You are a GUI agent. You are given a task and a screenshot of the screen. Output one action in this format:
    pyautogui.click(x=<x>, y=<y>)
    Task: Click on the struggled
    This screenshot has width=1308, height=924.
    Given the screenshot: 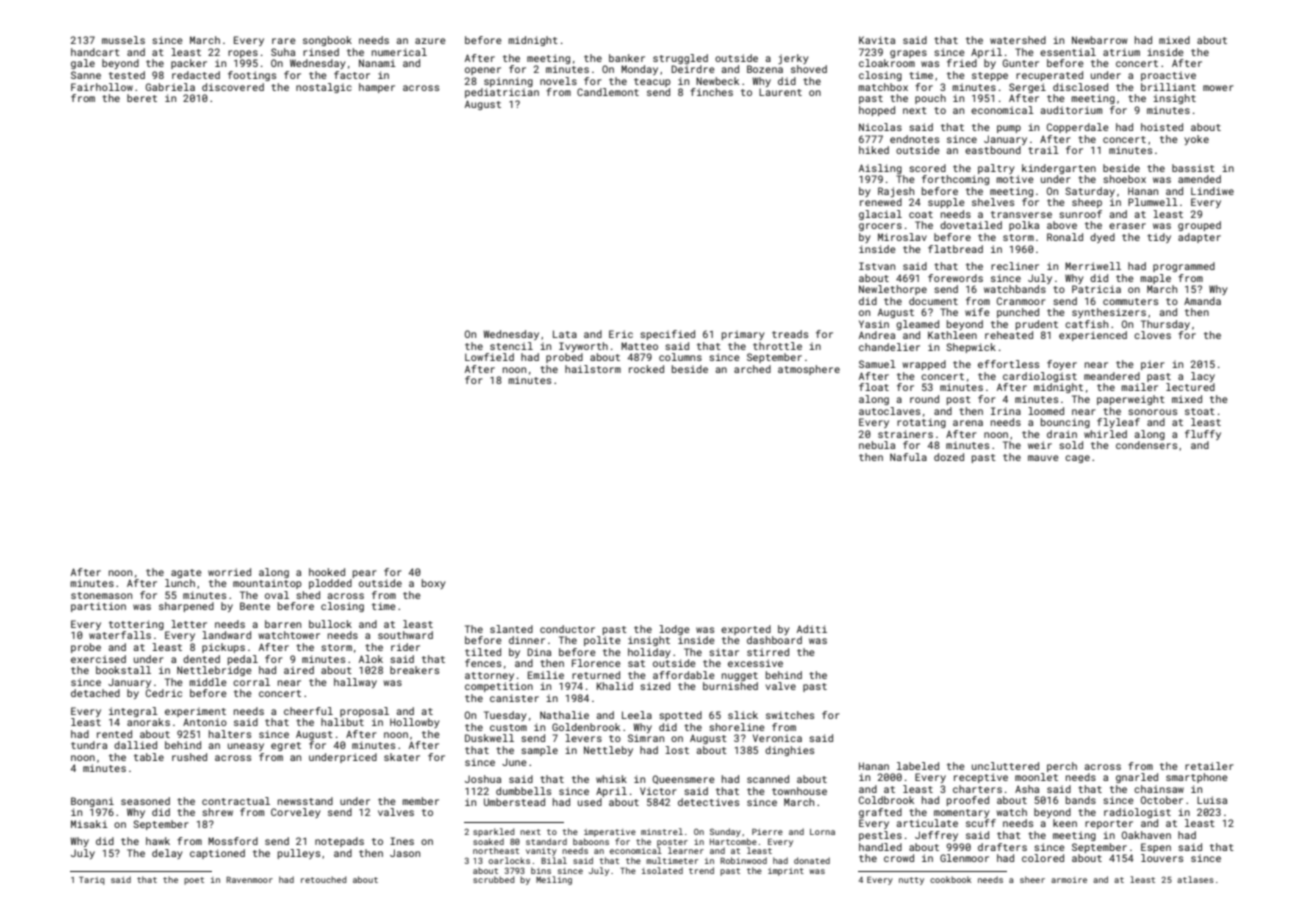 What is the action you would take?
    pyautogui.click(x=680, y=59)
